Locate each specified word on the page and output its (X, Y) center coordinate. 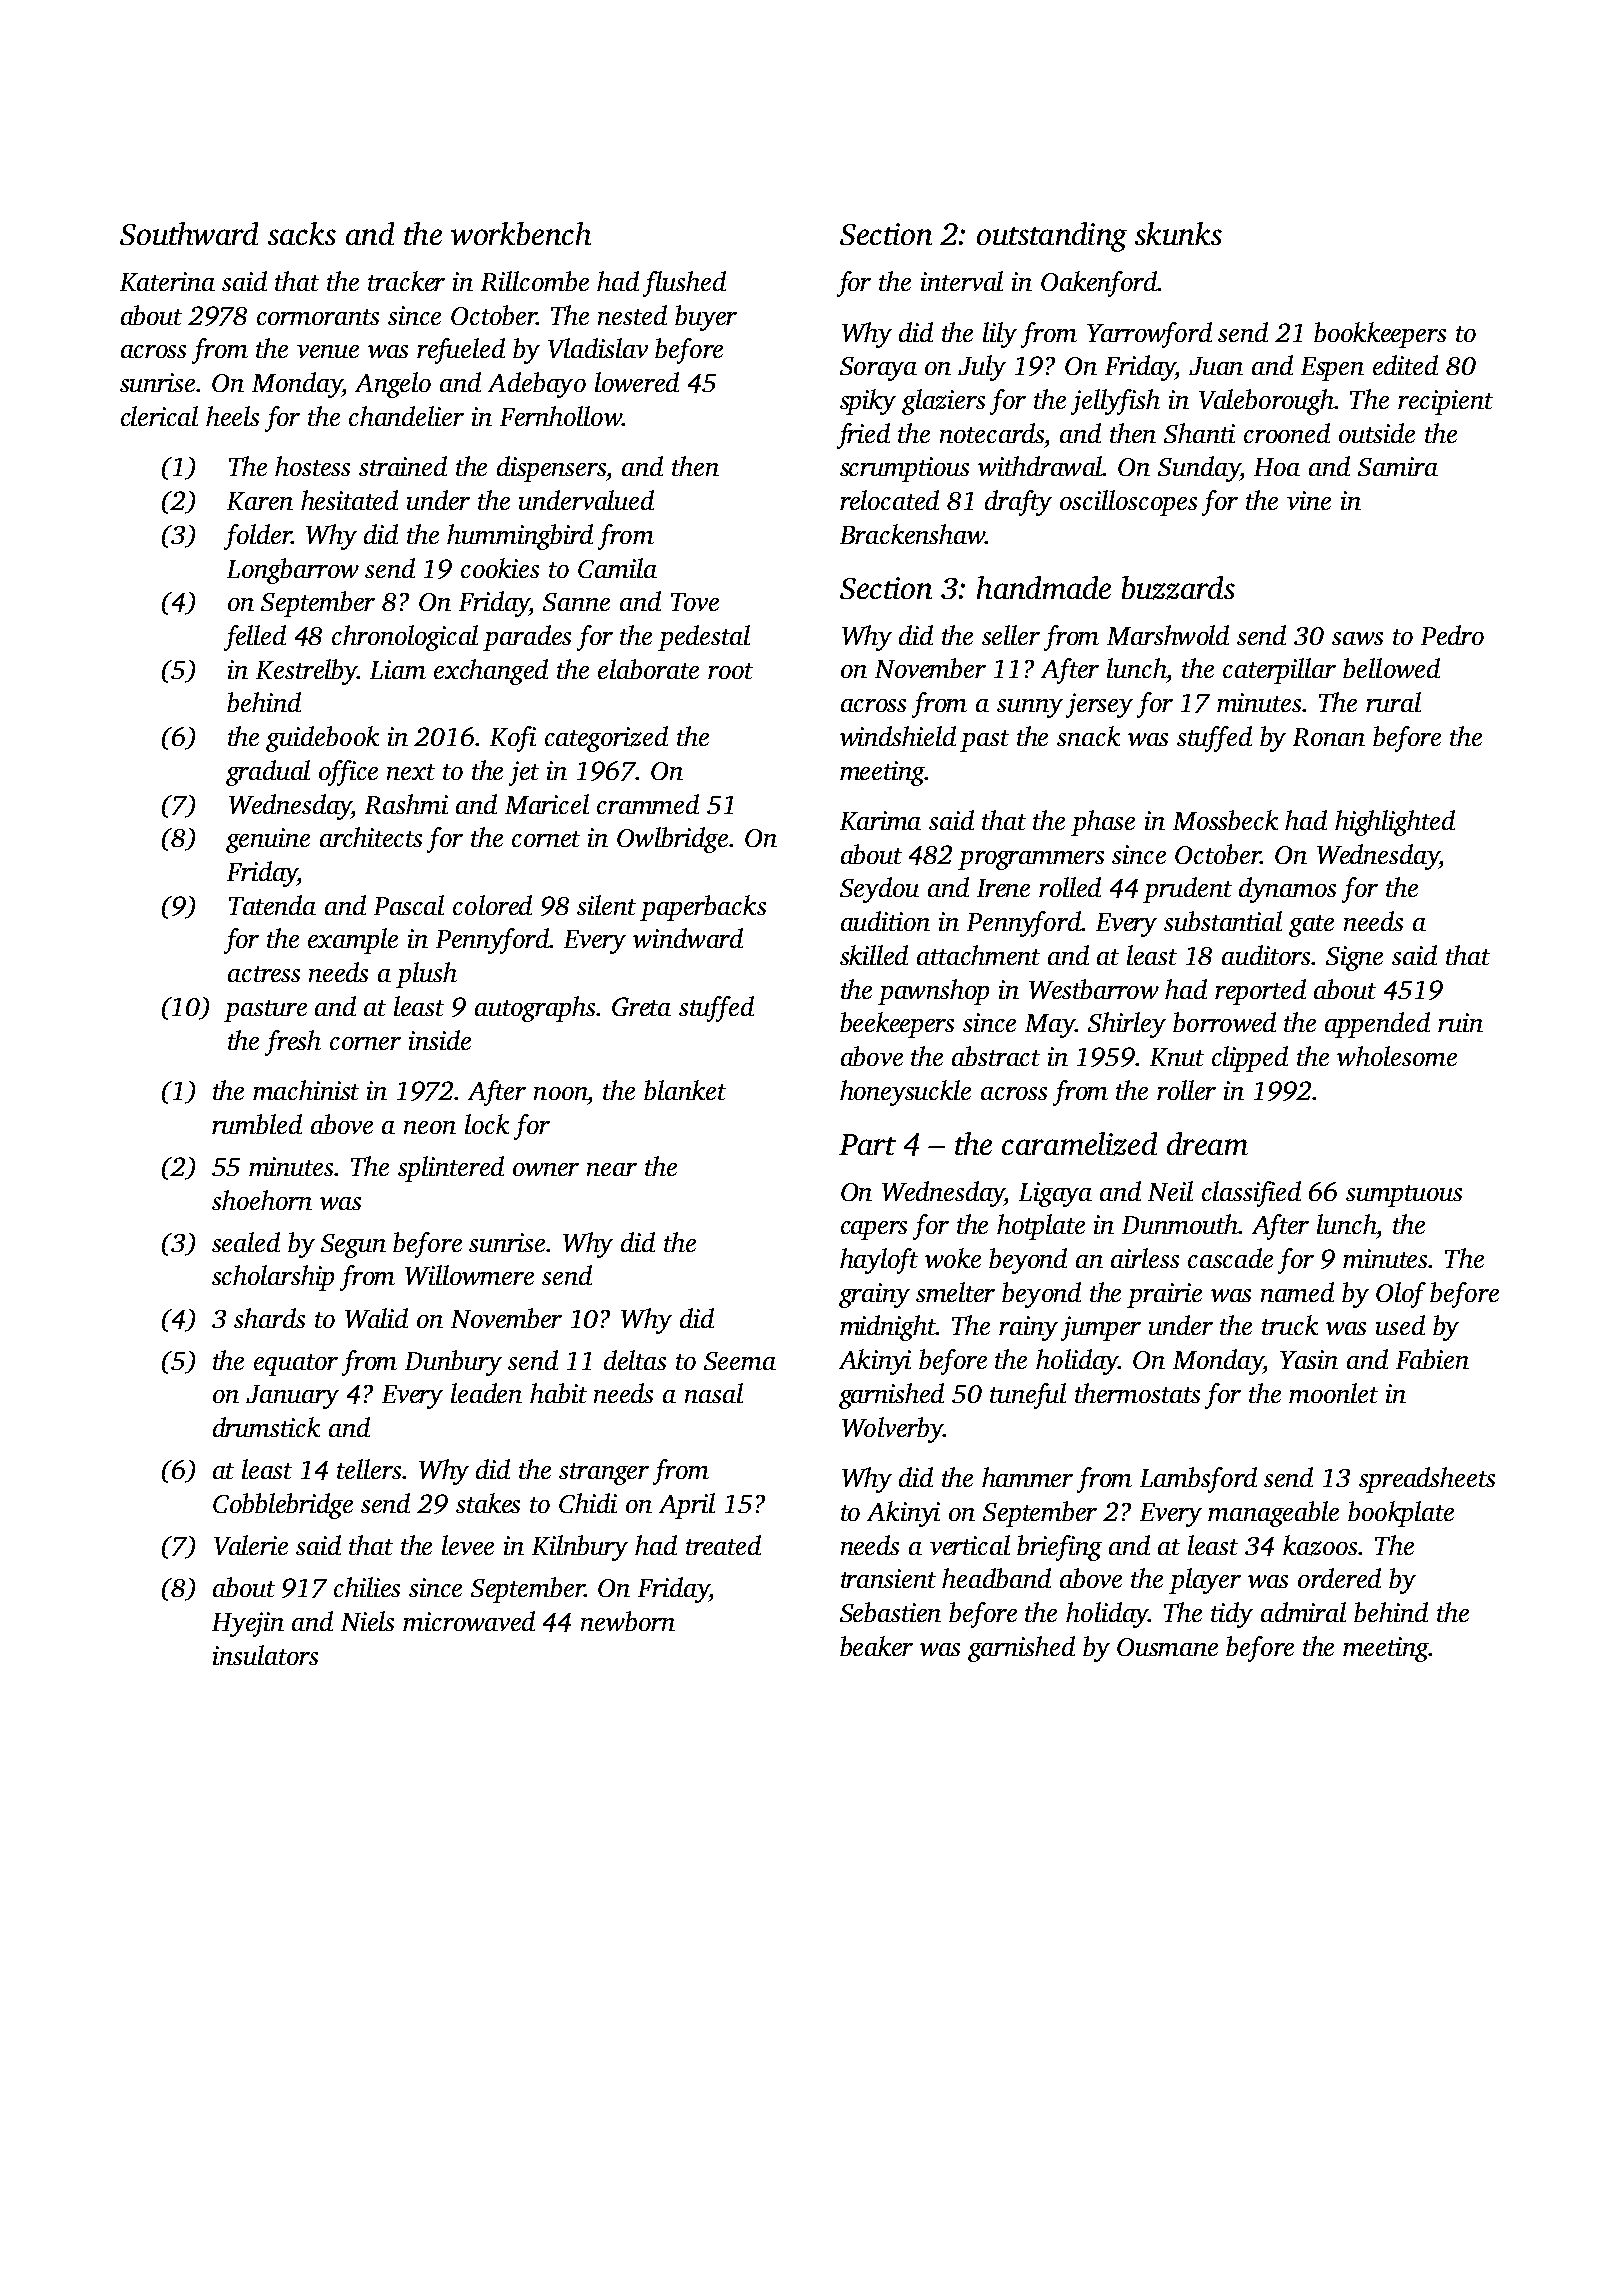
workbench (521, 233)
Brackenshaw (912, 534)
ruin (1460, 1022)
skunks (1178, 233)
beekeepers (897, 1025)
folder (257, 537)
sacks (302, 233)
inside (440, 1040)
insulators (265, 1655)
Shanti (1199, 433)
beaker (876, 1646)
